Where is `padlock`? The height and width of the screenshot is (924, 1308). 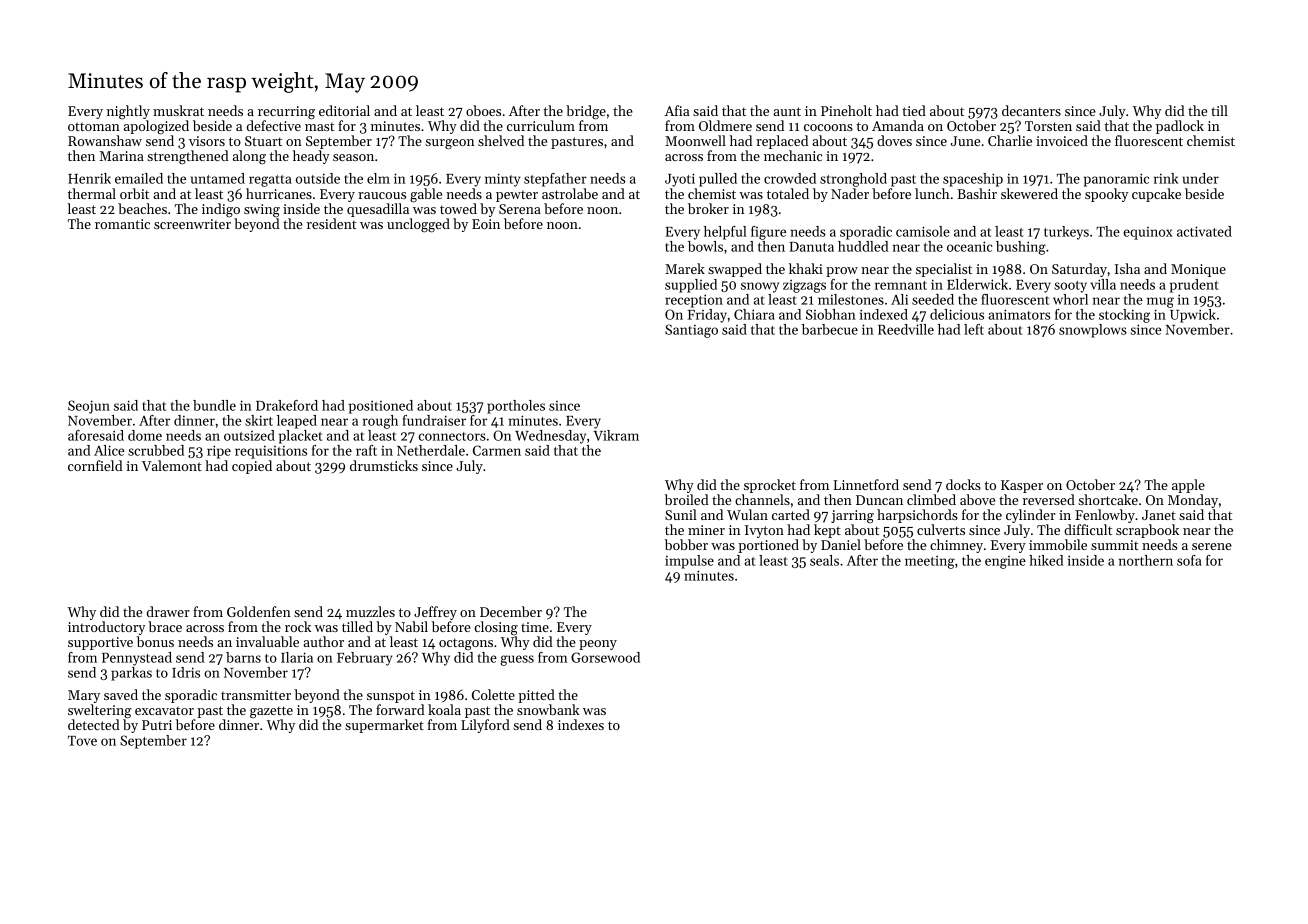 padlock is located at coordinates (1180, 127).
